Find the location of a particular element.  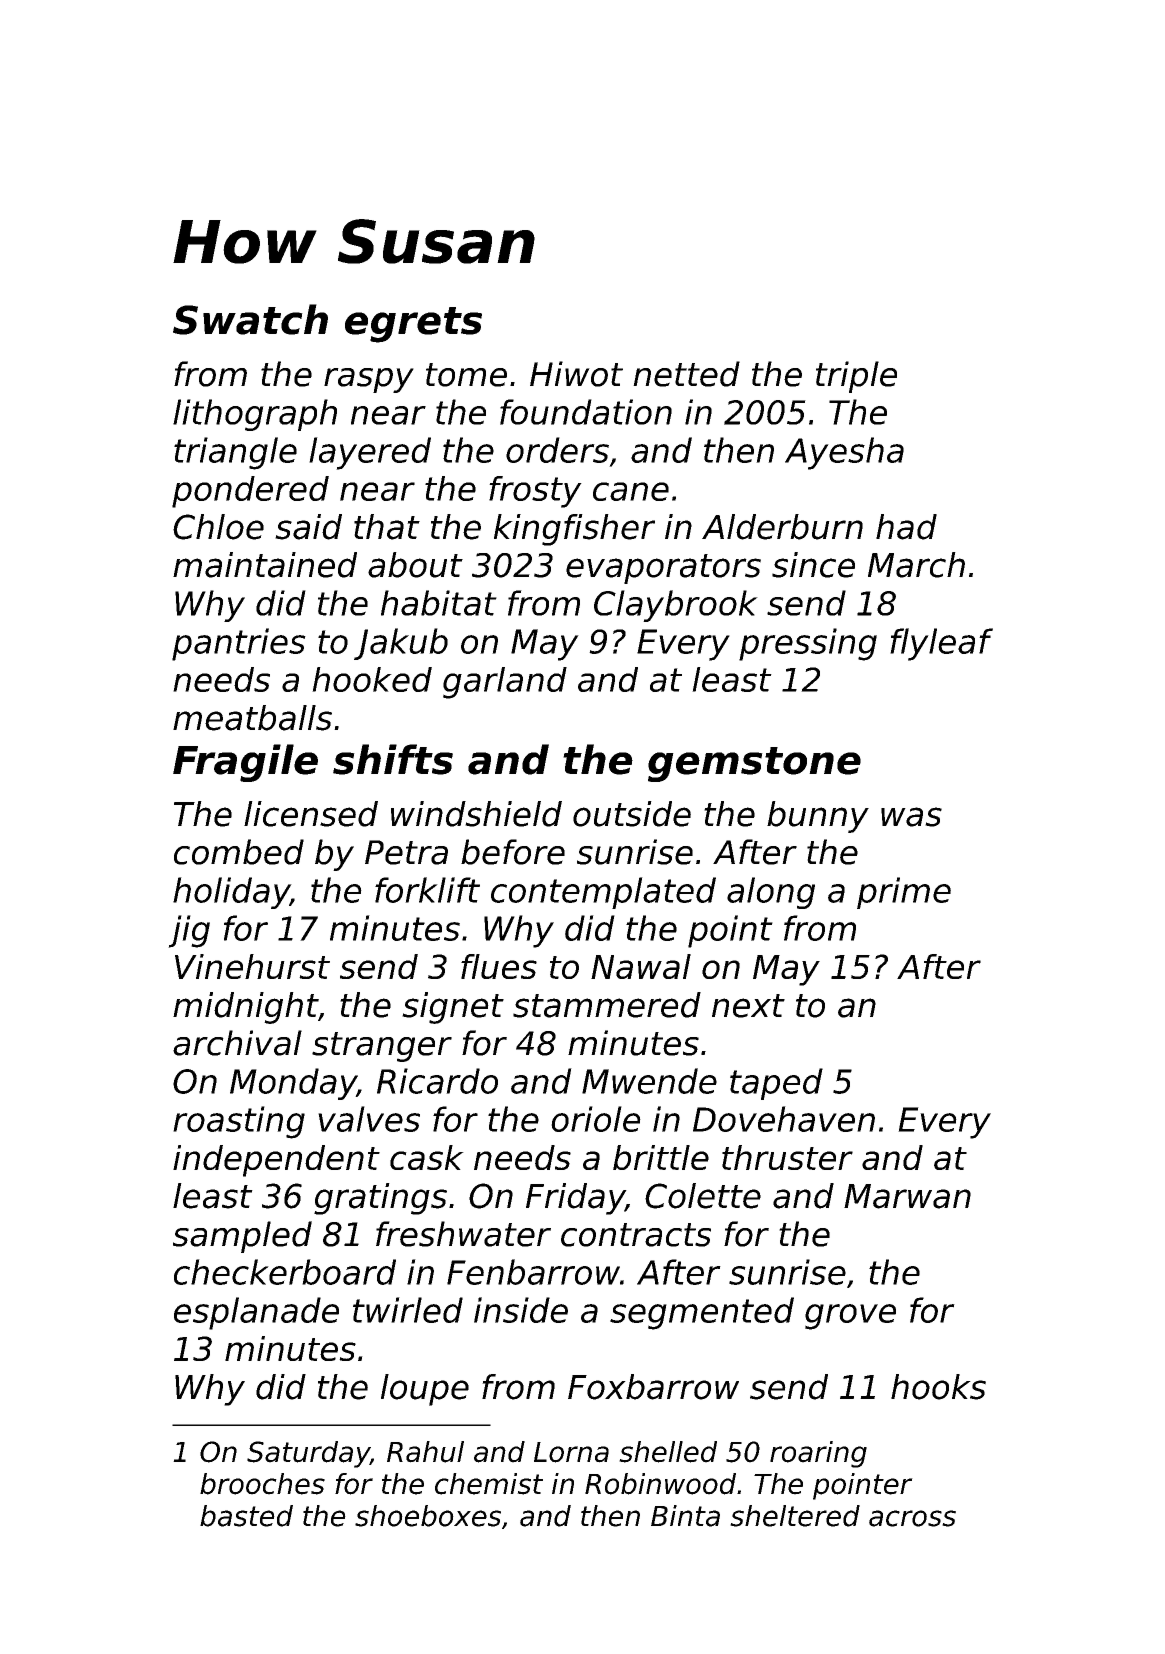

Vinehurst is located at coordinates (252, 966).
